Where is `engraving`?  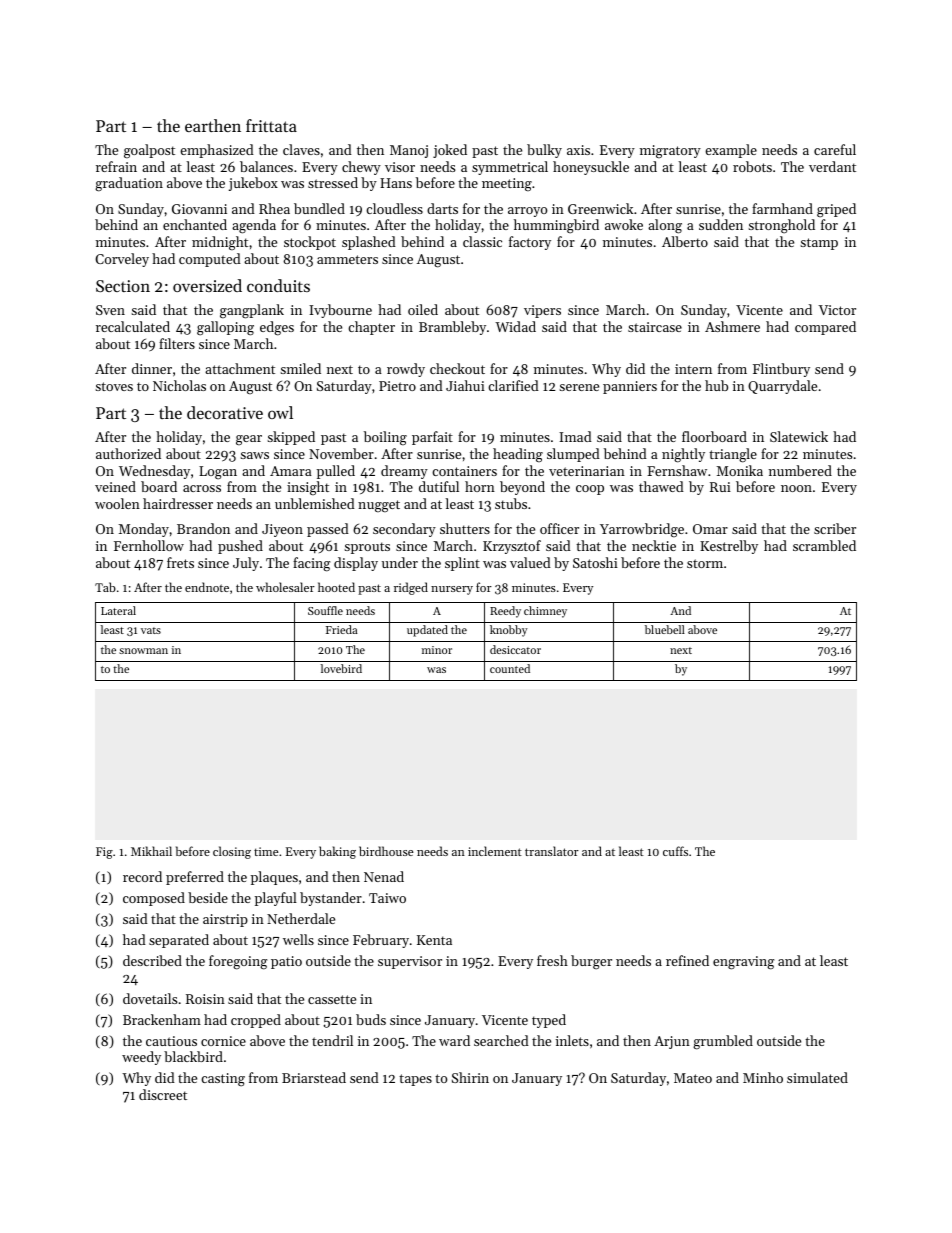
engraving is located at coordinates (743, 963).
